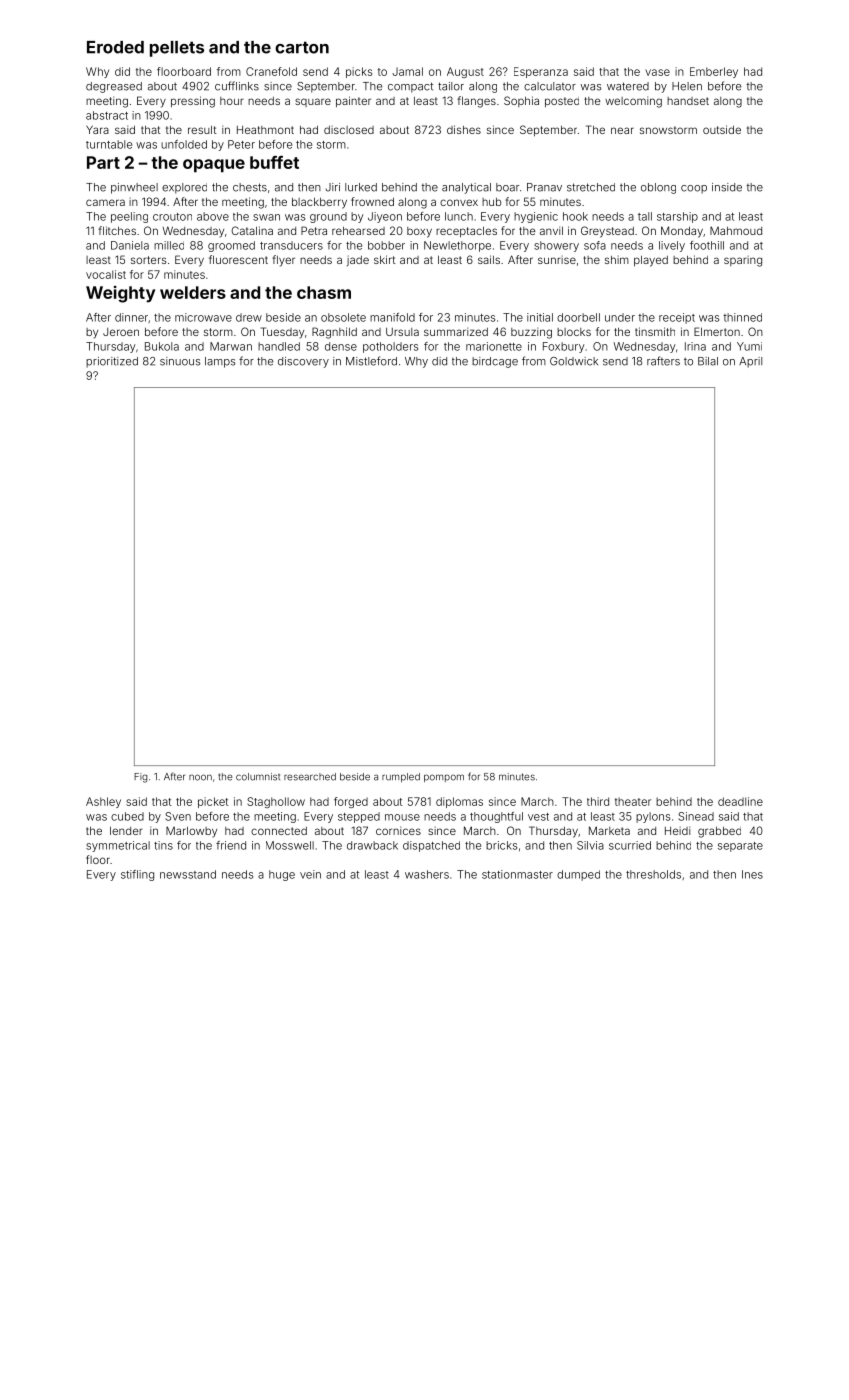  What do you see at coordinates (714, 72) in the screenshot?
I see `Emberley` at bounding box center [714, 72].
